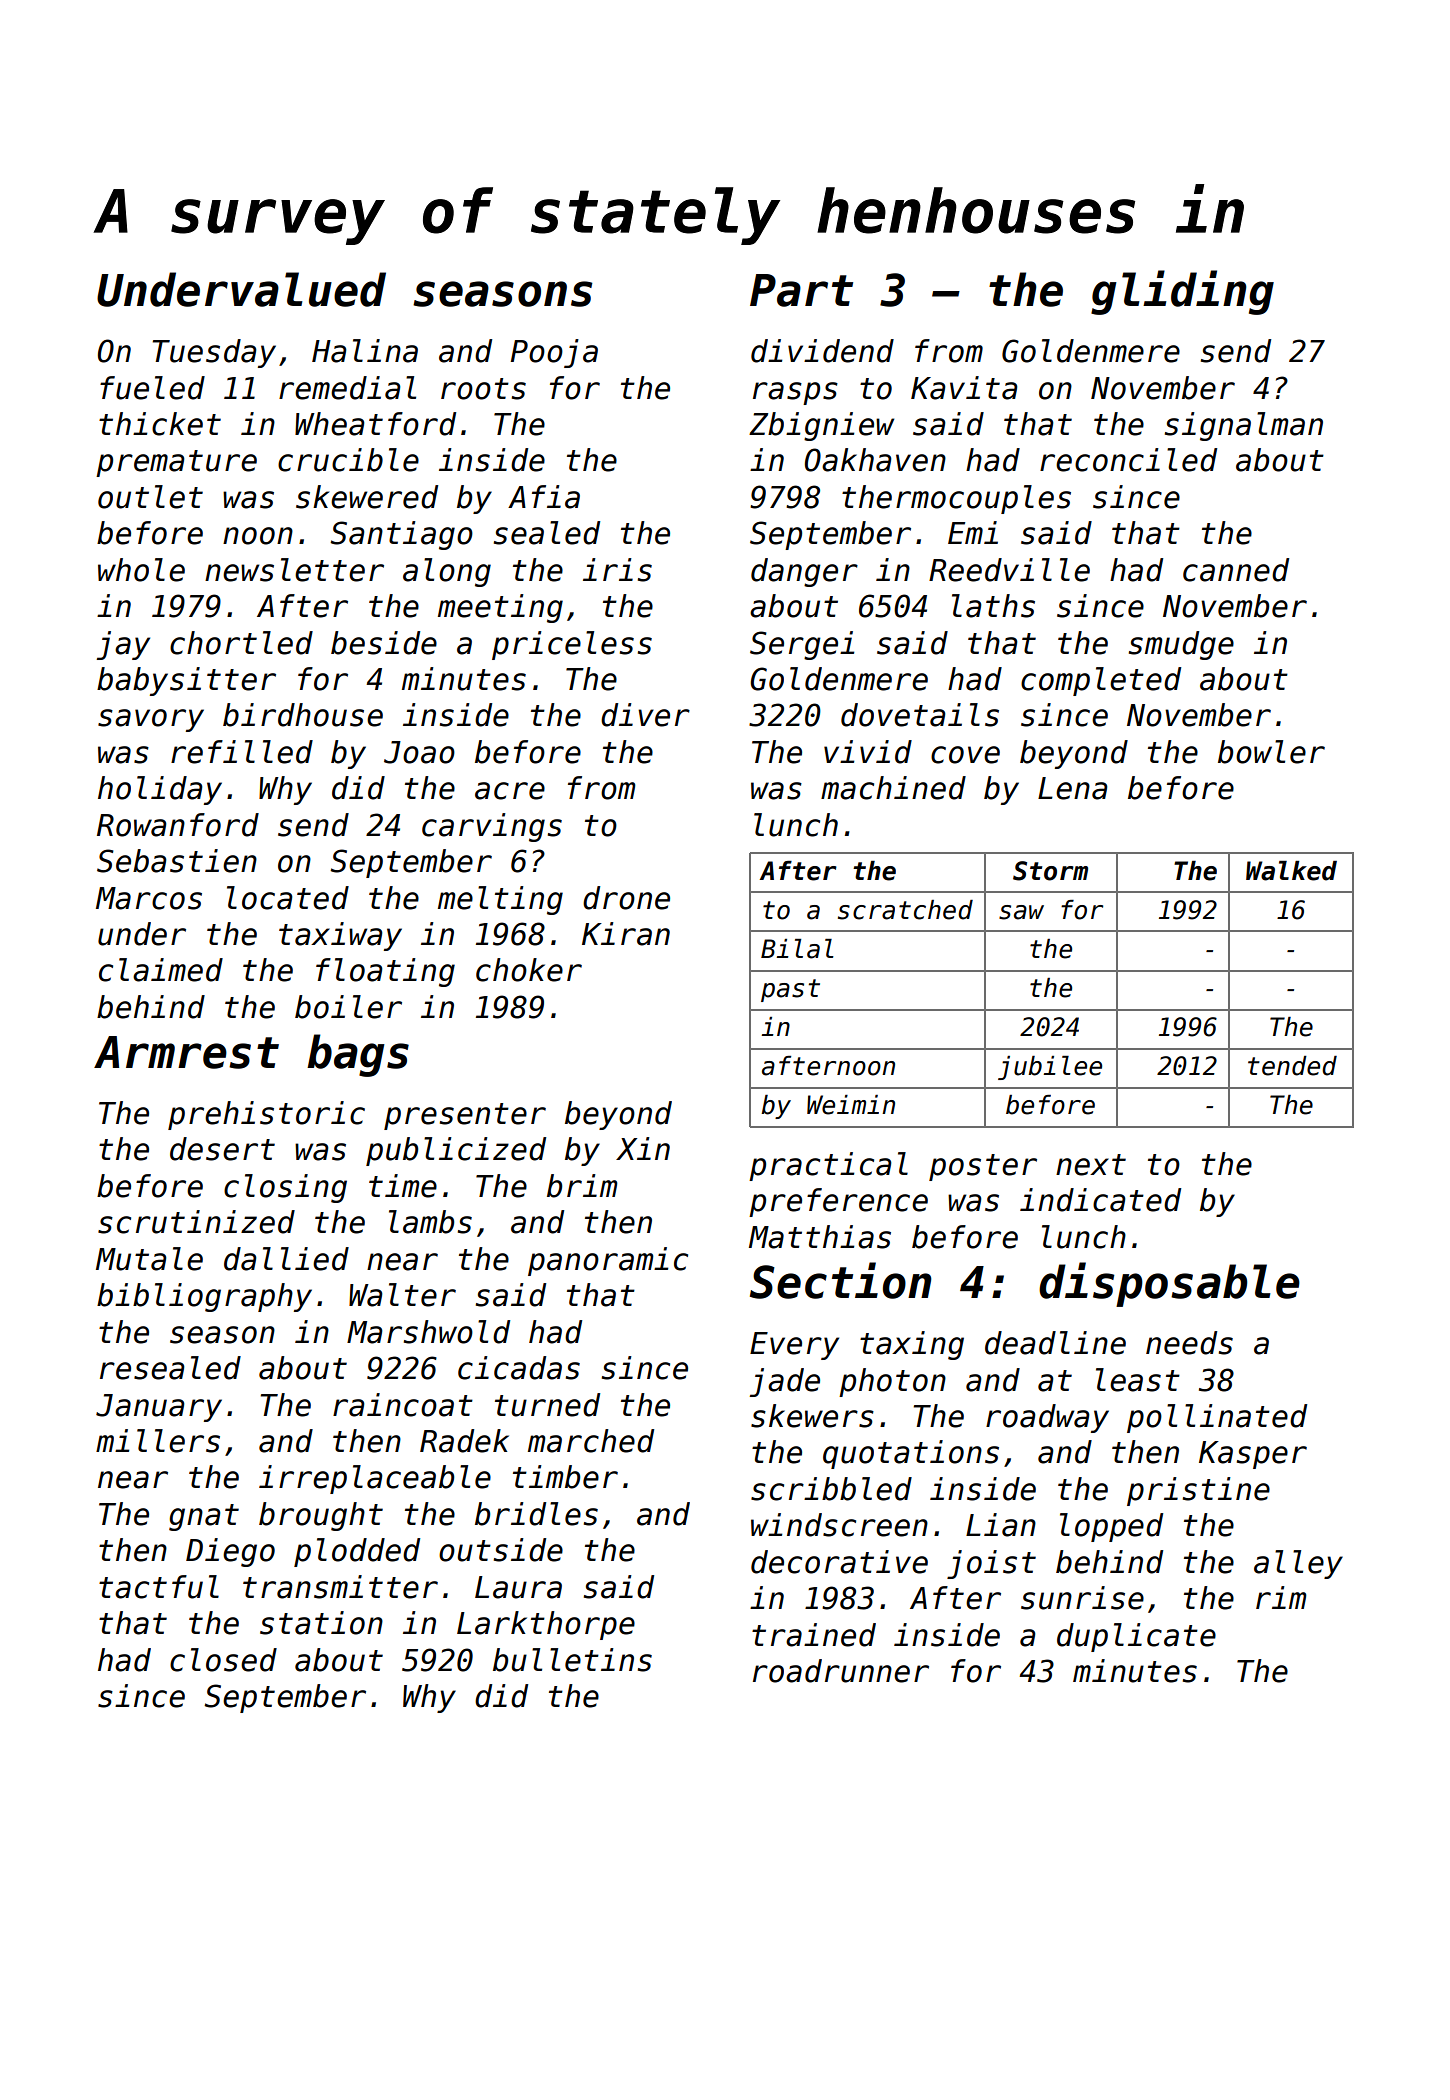 The image size is (1450, 2100). What do you see at coordinates (365, 351) in the screenshot?
I see `Halina` at bounding box center [365, 351].
